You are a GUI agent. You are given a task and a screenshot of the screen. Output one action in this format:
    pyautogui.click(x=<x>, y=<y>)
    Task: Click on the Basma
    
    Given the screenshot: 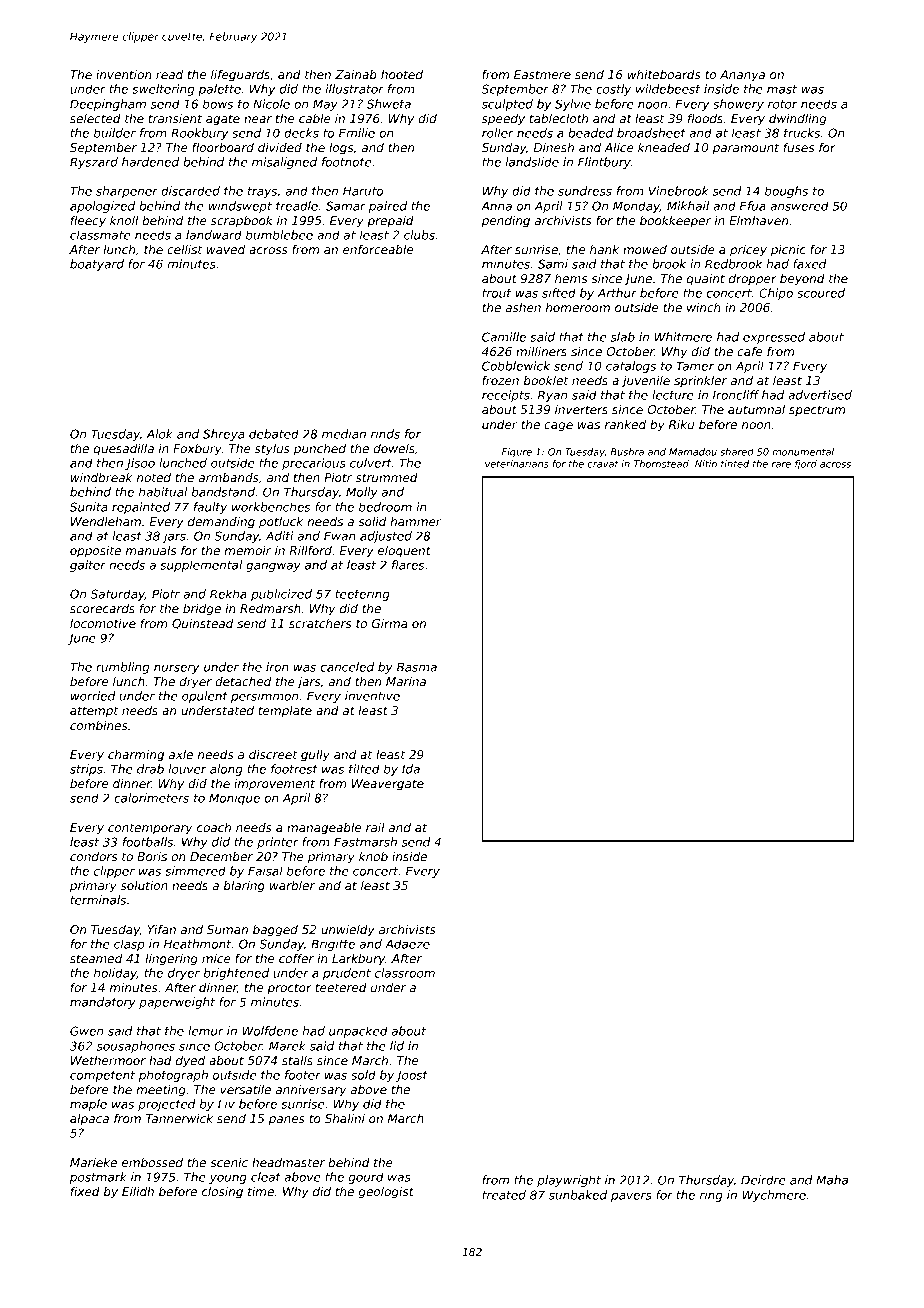 What is the action you would take?
    pyautogui.click(x=417, y=667)
